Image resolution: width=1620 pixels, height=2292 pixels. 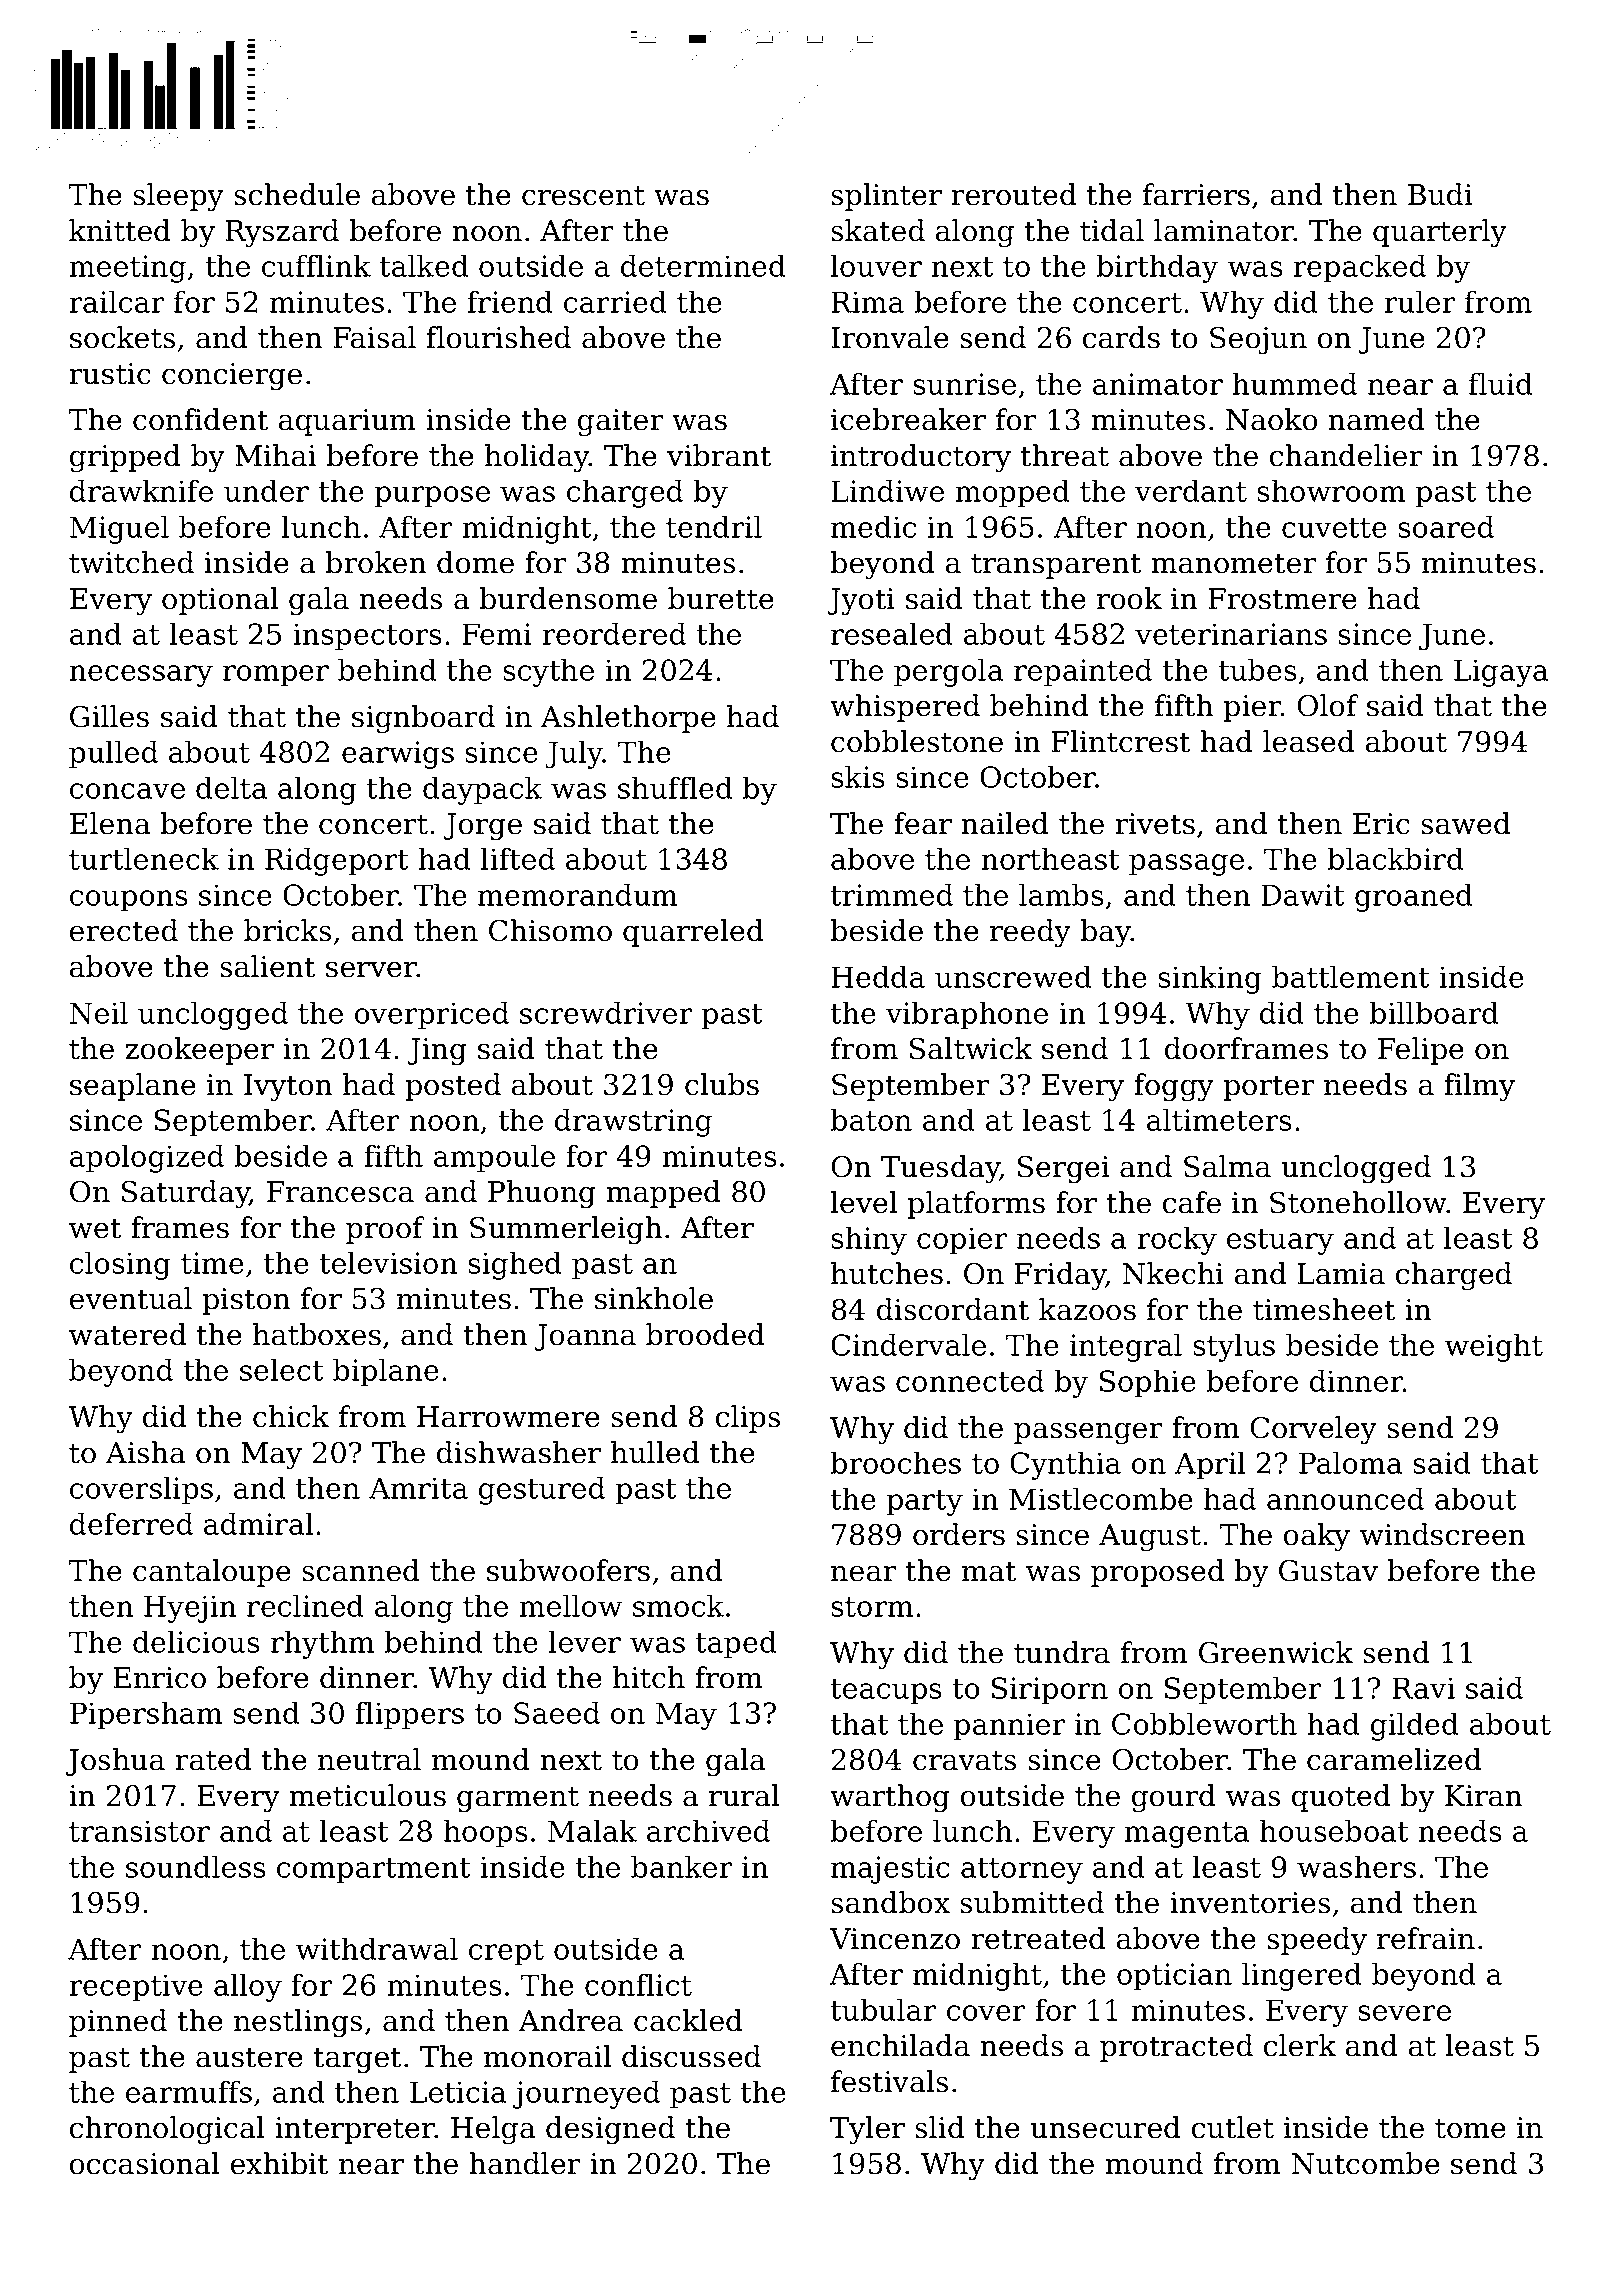 I want to click on reordered, so click(x=614, y=633).
